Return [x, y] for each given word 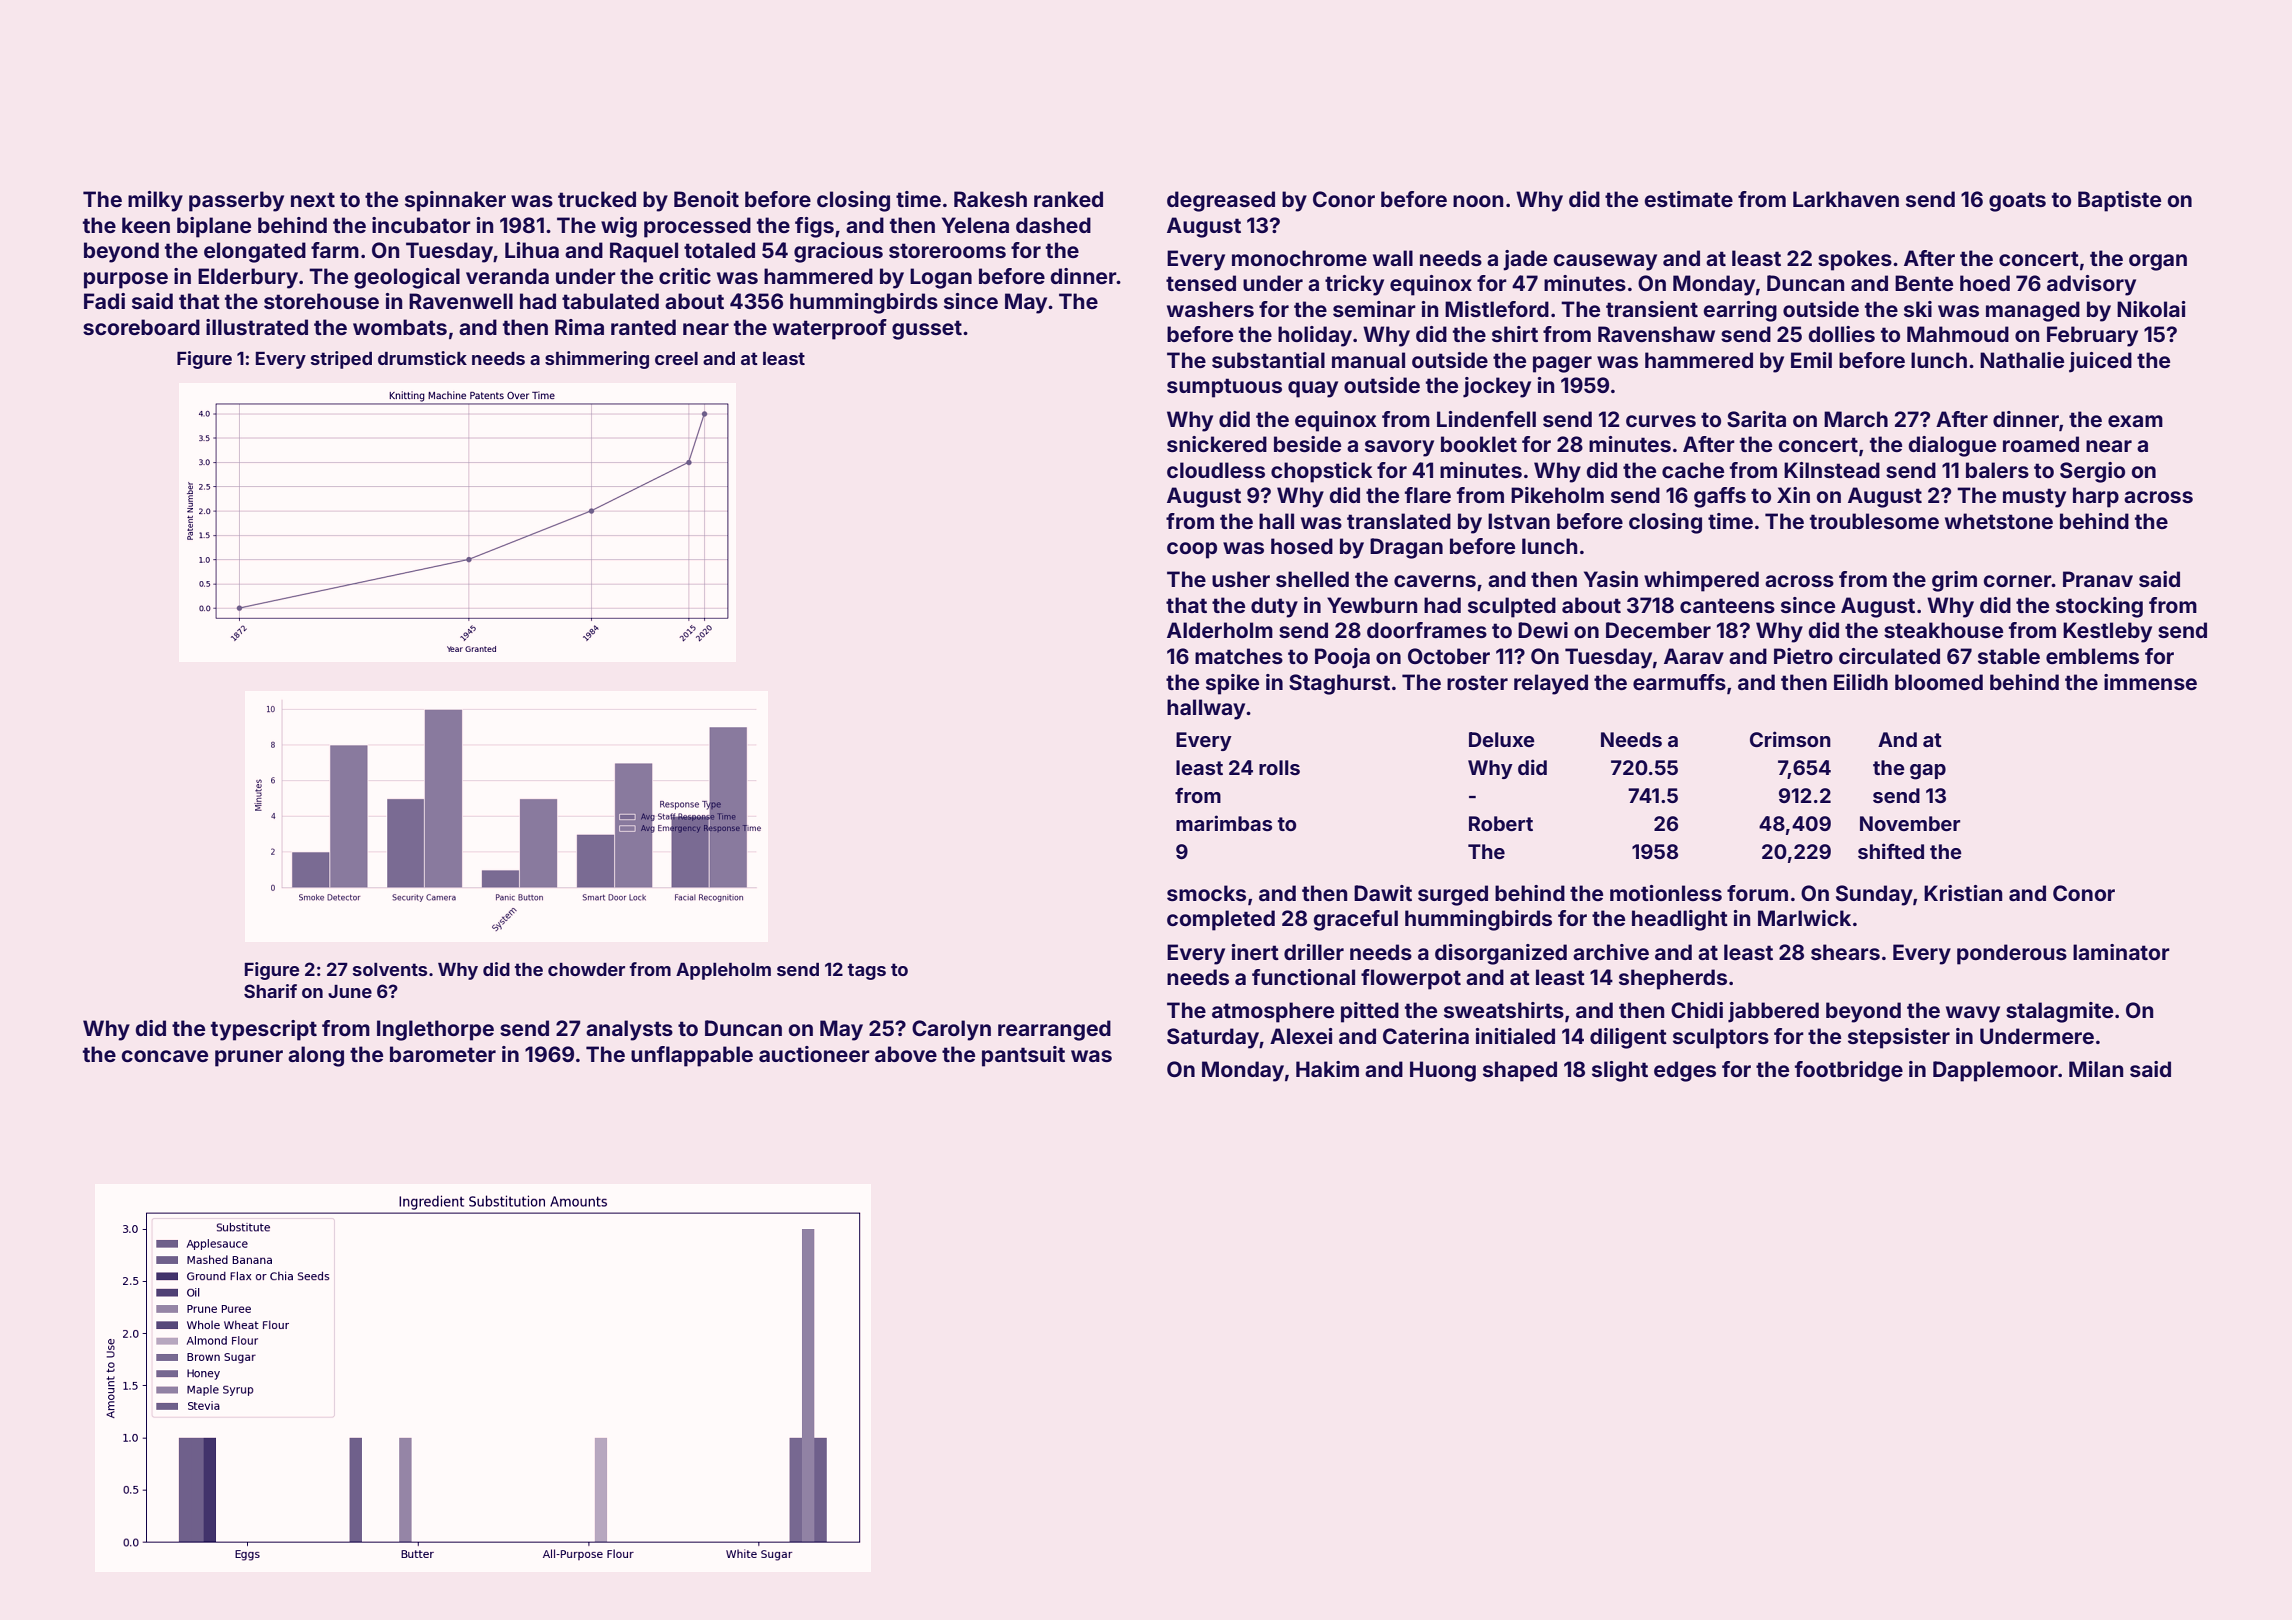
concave [165, 1056]
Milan [2096, 1069]
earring [1740, 311]
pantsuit [1023, 1056]
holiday [1315, 336]
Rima [579, 327]
